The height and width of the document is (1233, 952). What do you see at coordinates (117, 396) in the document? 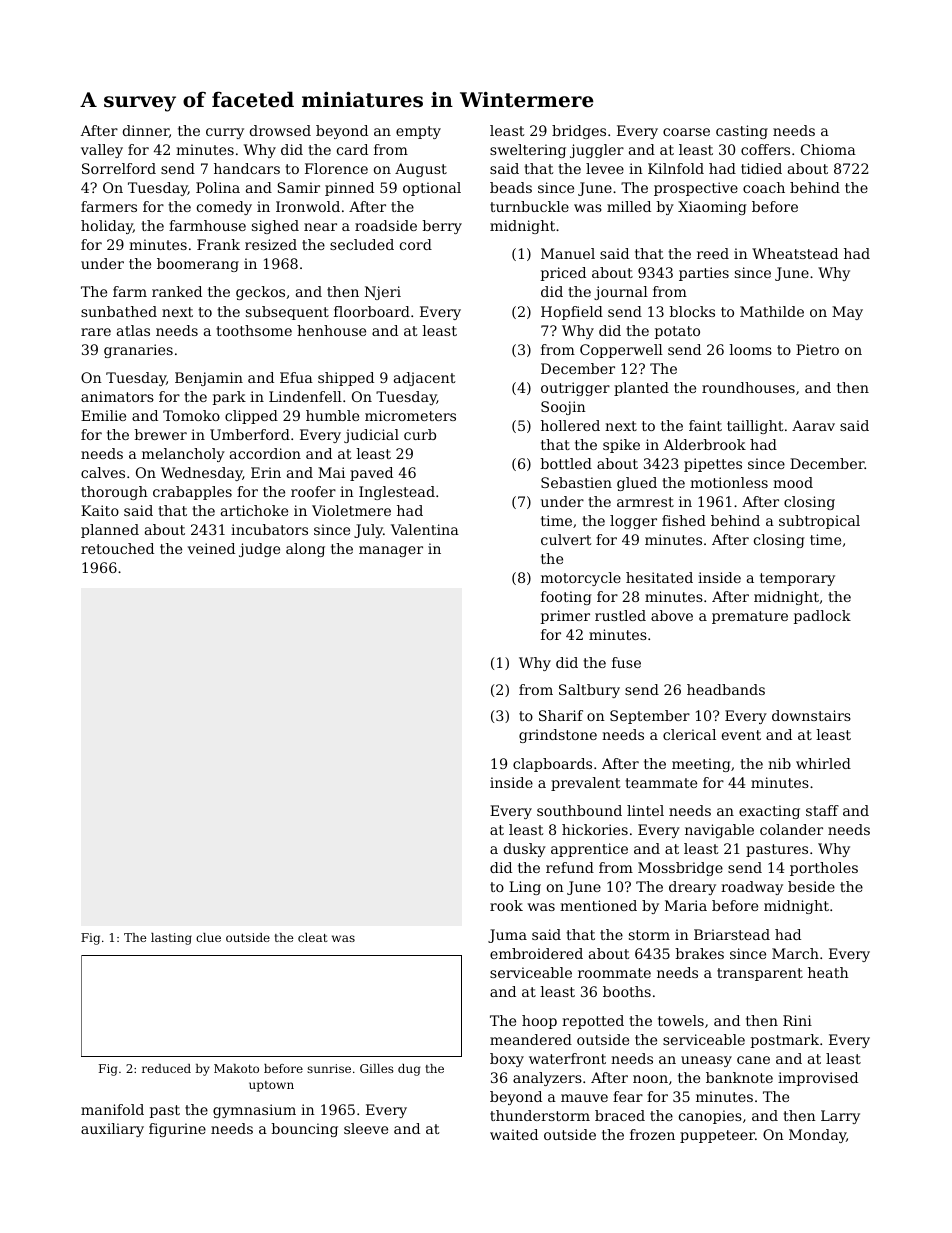
I see `animators` at bounding box center [117, 396].
